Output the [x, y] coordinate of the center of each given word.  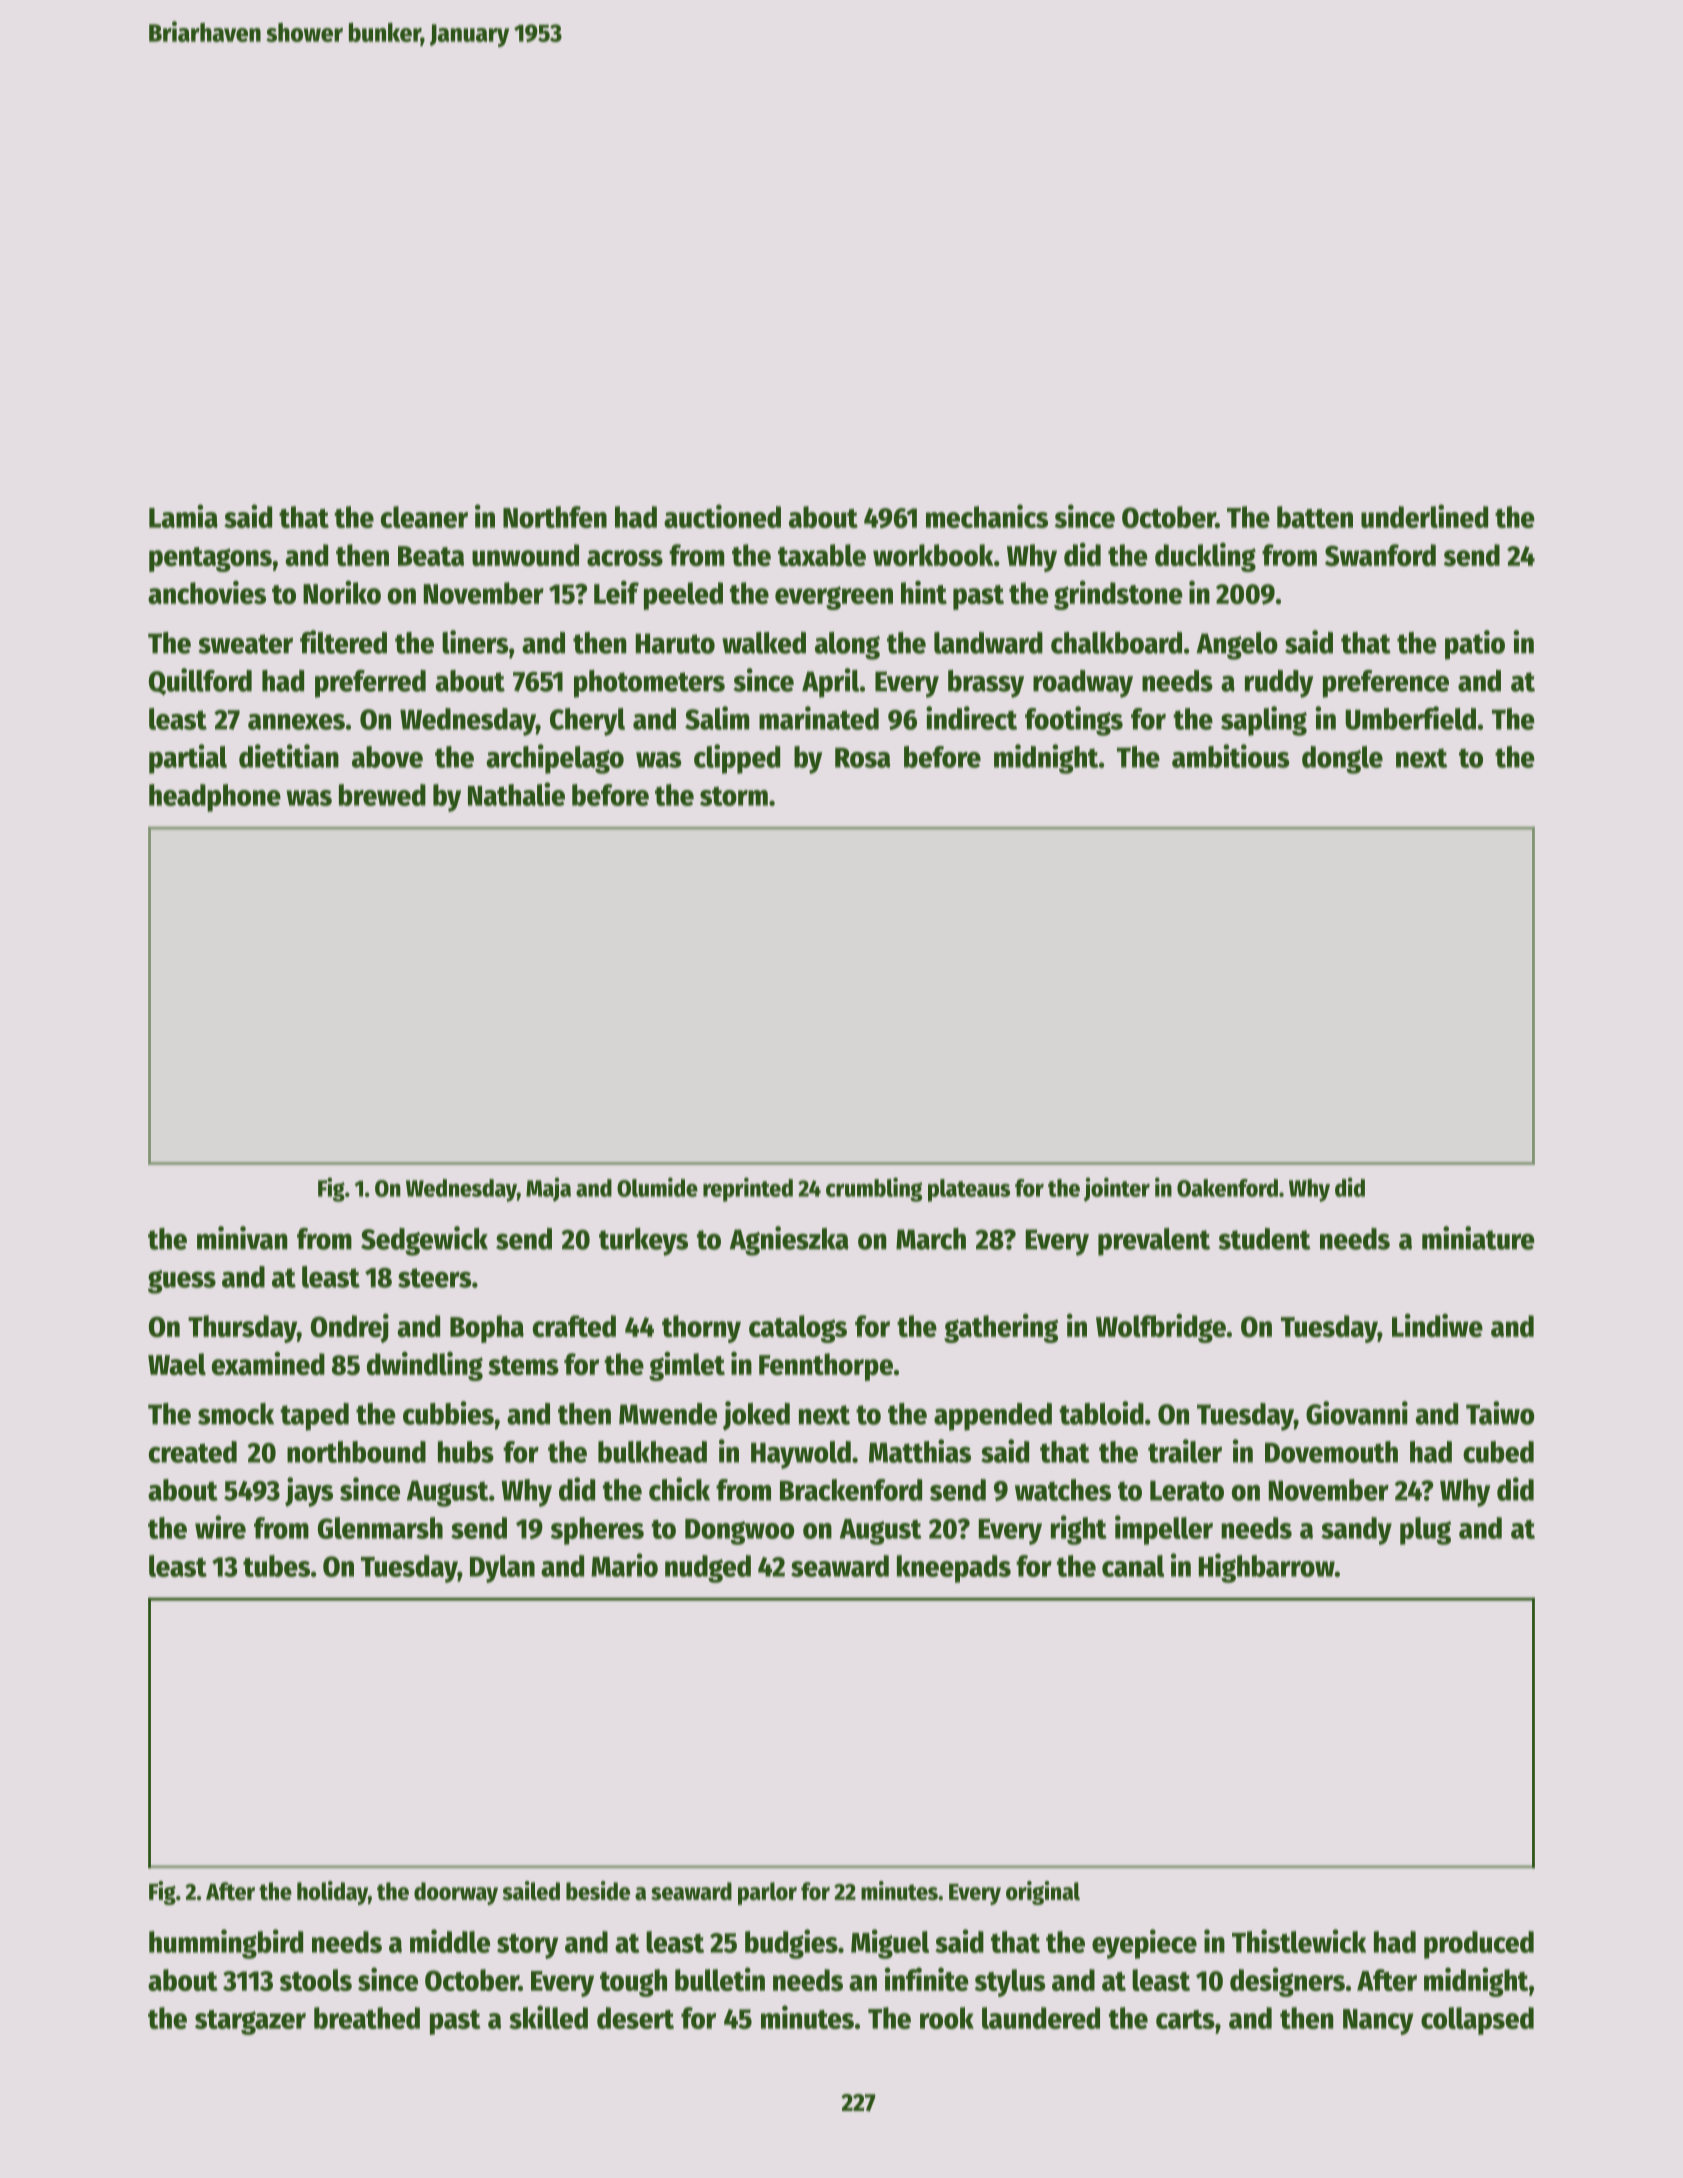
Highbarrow [1267, 1568]
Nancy [1378, 2022]
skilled [548, 2017]
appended [993, 1417]
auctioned [722, 516]
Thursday [242, 1329]
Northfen [555, 517]
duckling [1205, 557]
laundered [1041, 2018]
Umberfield [1410, 718]
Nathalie [516, 794]
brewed [382, 795]
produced [1479, 1945]
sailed [531, 1891]
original [1043, 1893]
